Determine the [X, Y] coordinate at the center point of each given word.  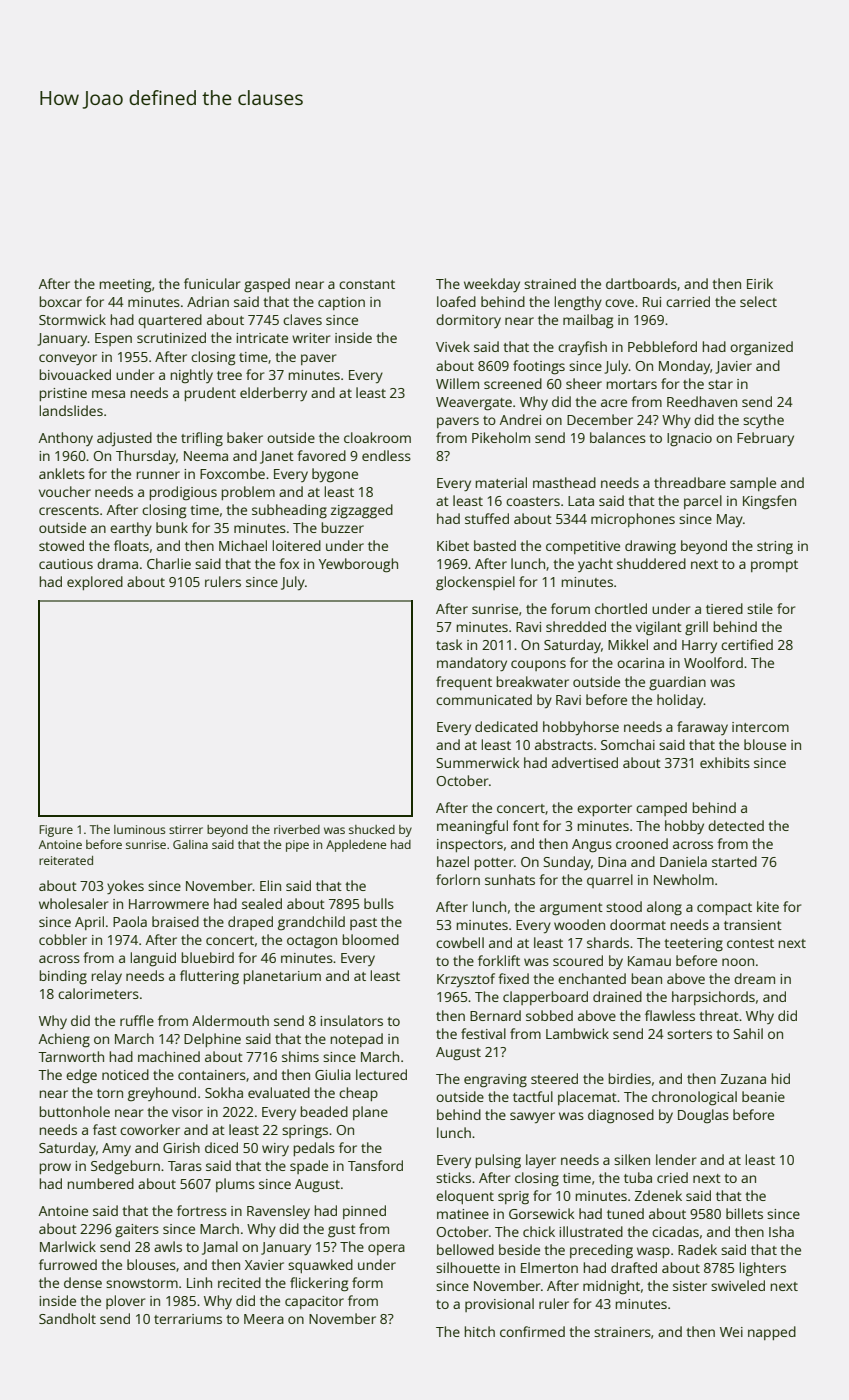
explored [95, 583]
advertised [585, 762]
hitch [480, 1331]
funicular [212, 283]
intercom [760, 727]
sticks [453, 1177]
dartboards [641, 283]
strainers [622, 1332]
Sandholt [67, 1318]
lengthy [578, 303]
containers [212, 1075]
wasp [653, 1252]
